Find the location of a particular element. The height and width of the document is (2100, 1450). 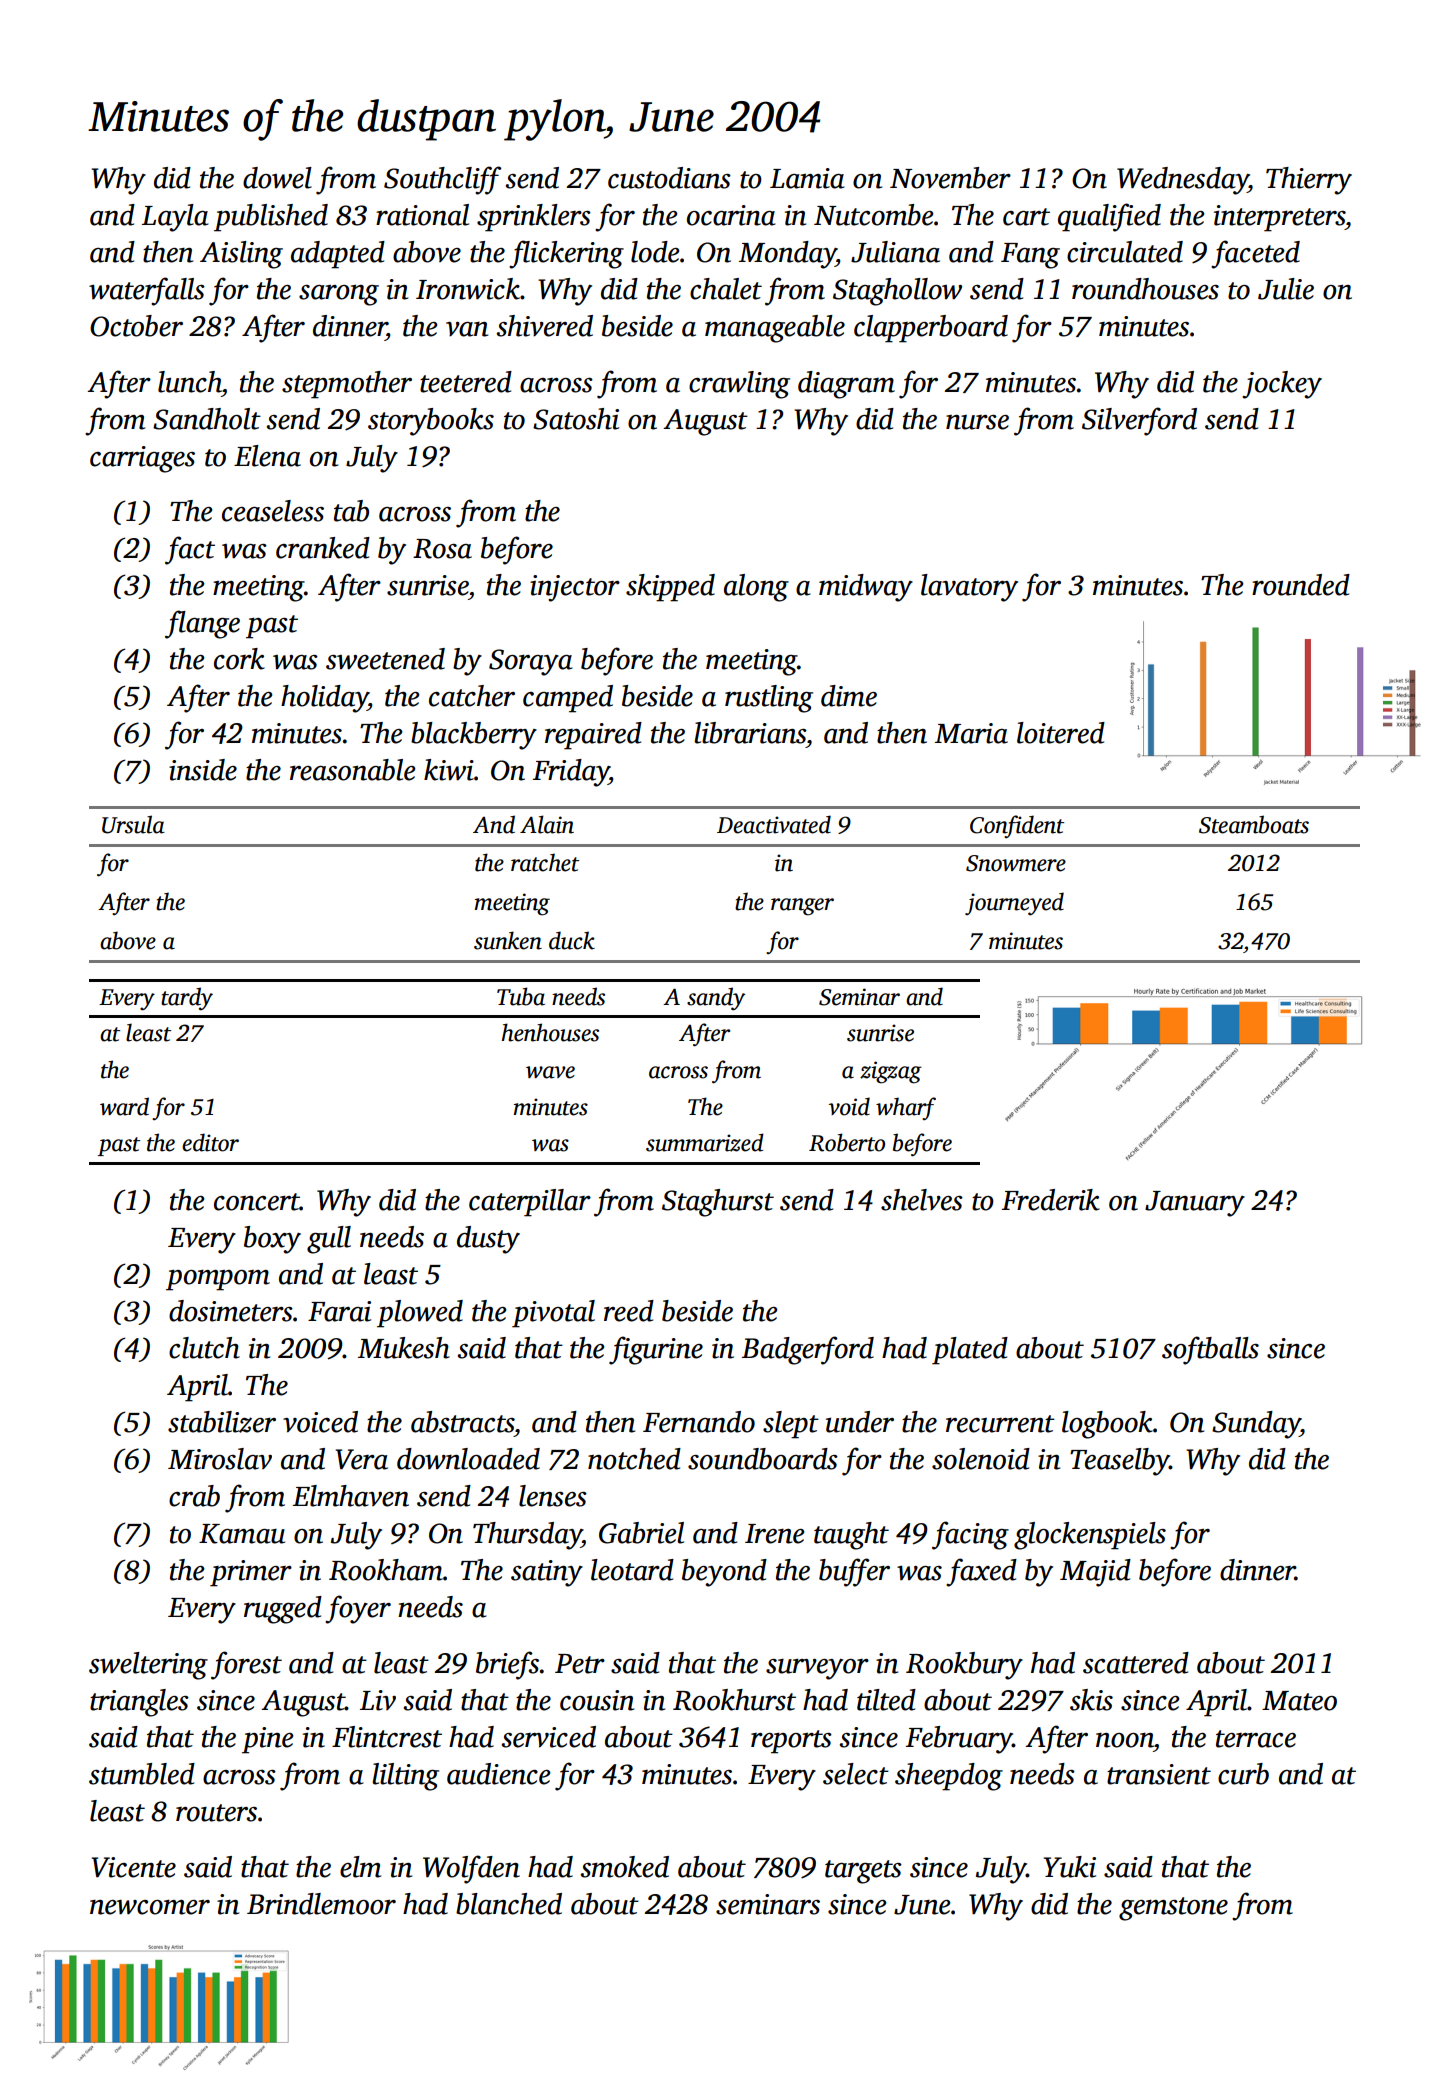

softballs is located at coordinates (1210, 1350).
